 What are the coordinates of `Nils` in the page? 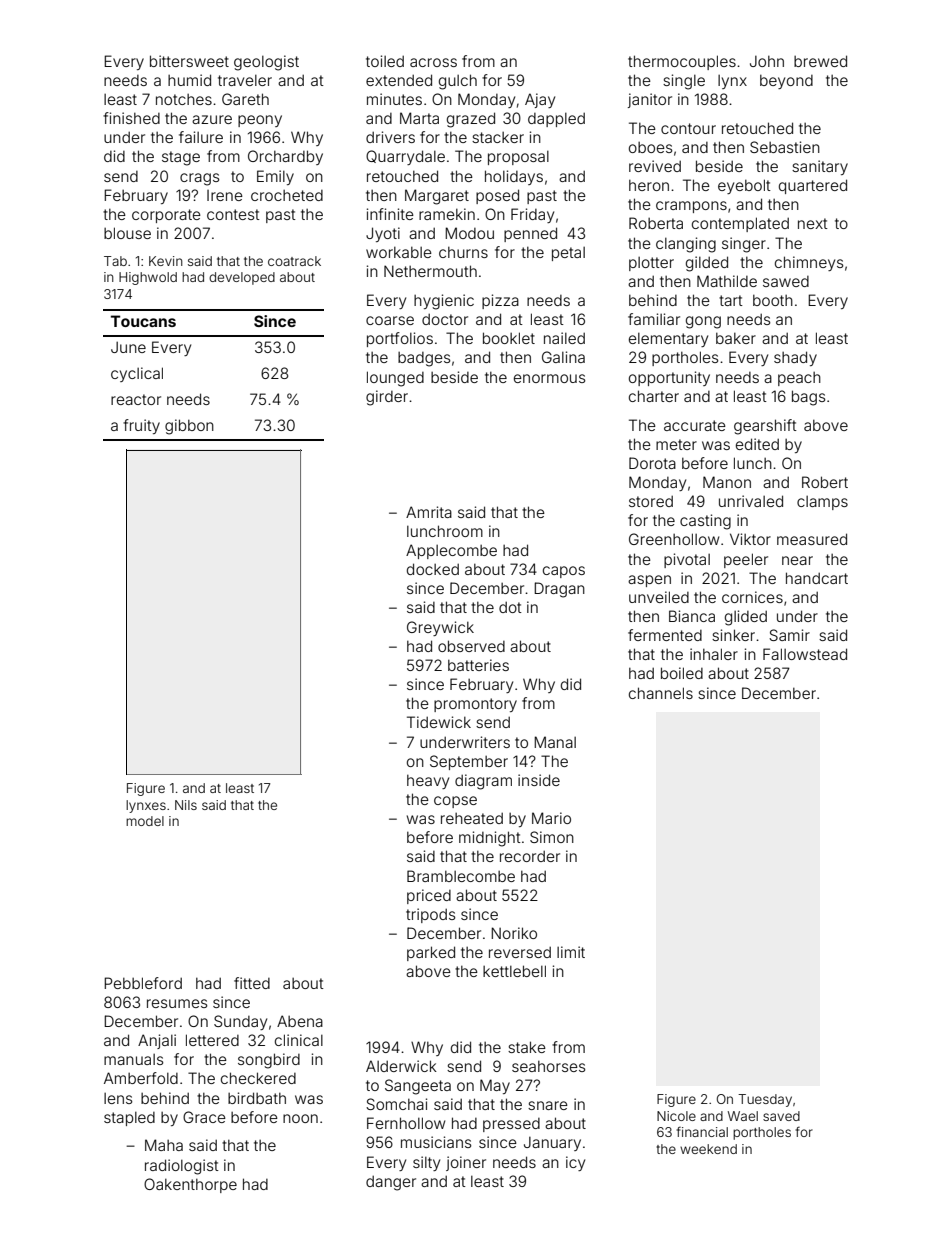 It's located at (186, 805).
